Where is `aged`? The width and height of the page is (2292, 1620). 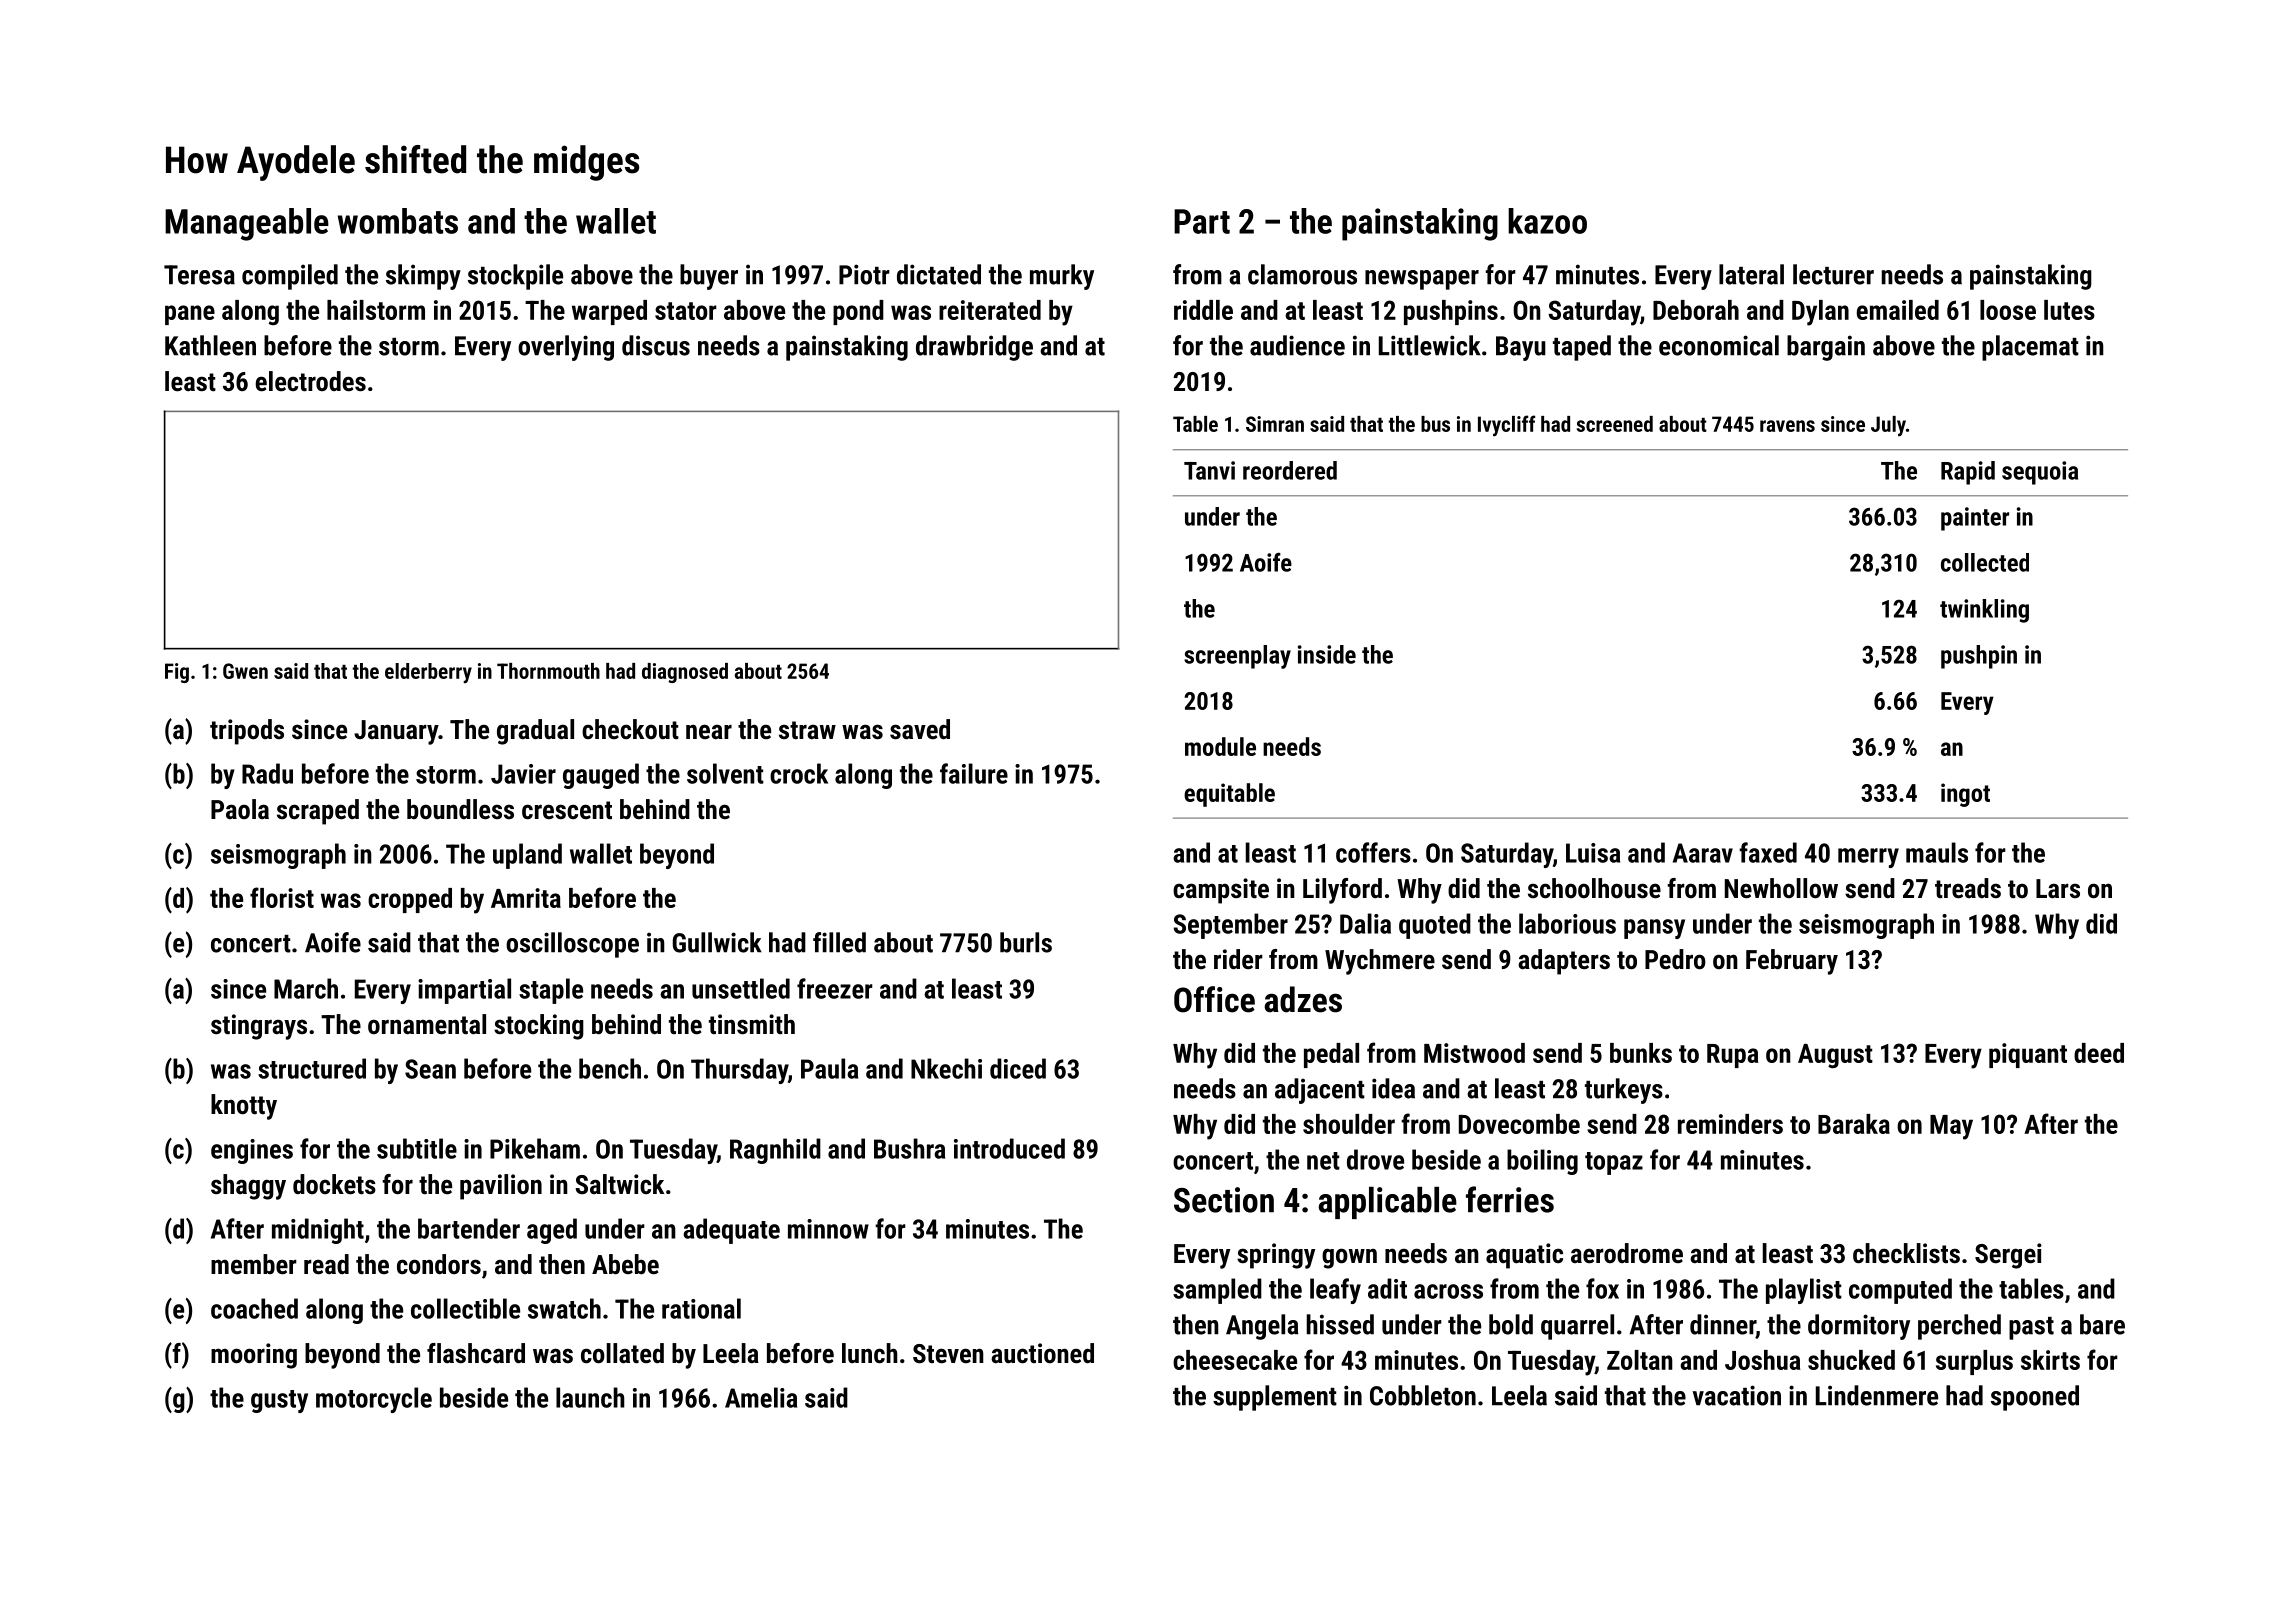 aged is located at coordinates (552, 1231).
